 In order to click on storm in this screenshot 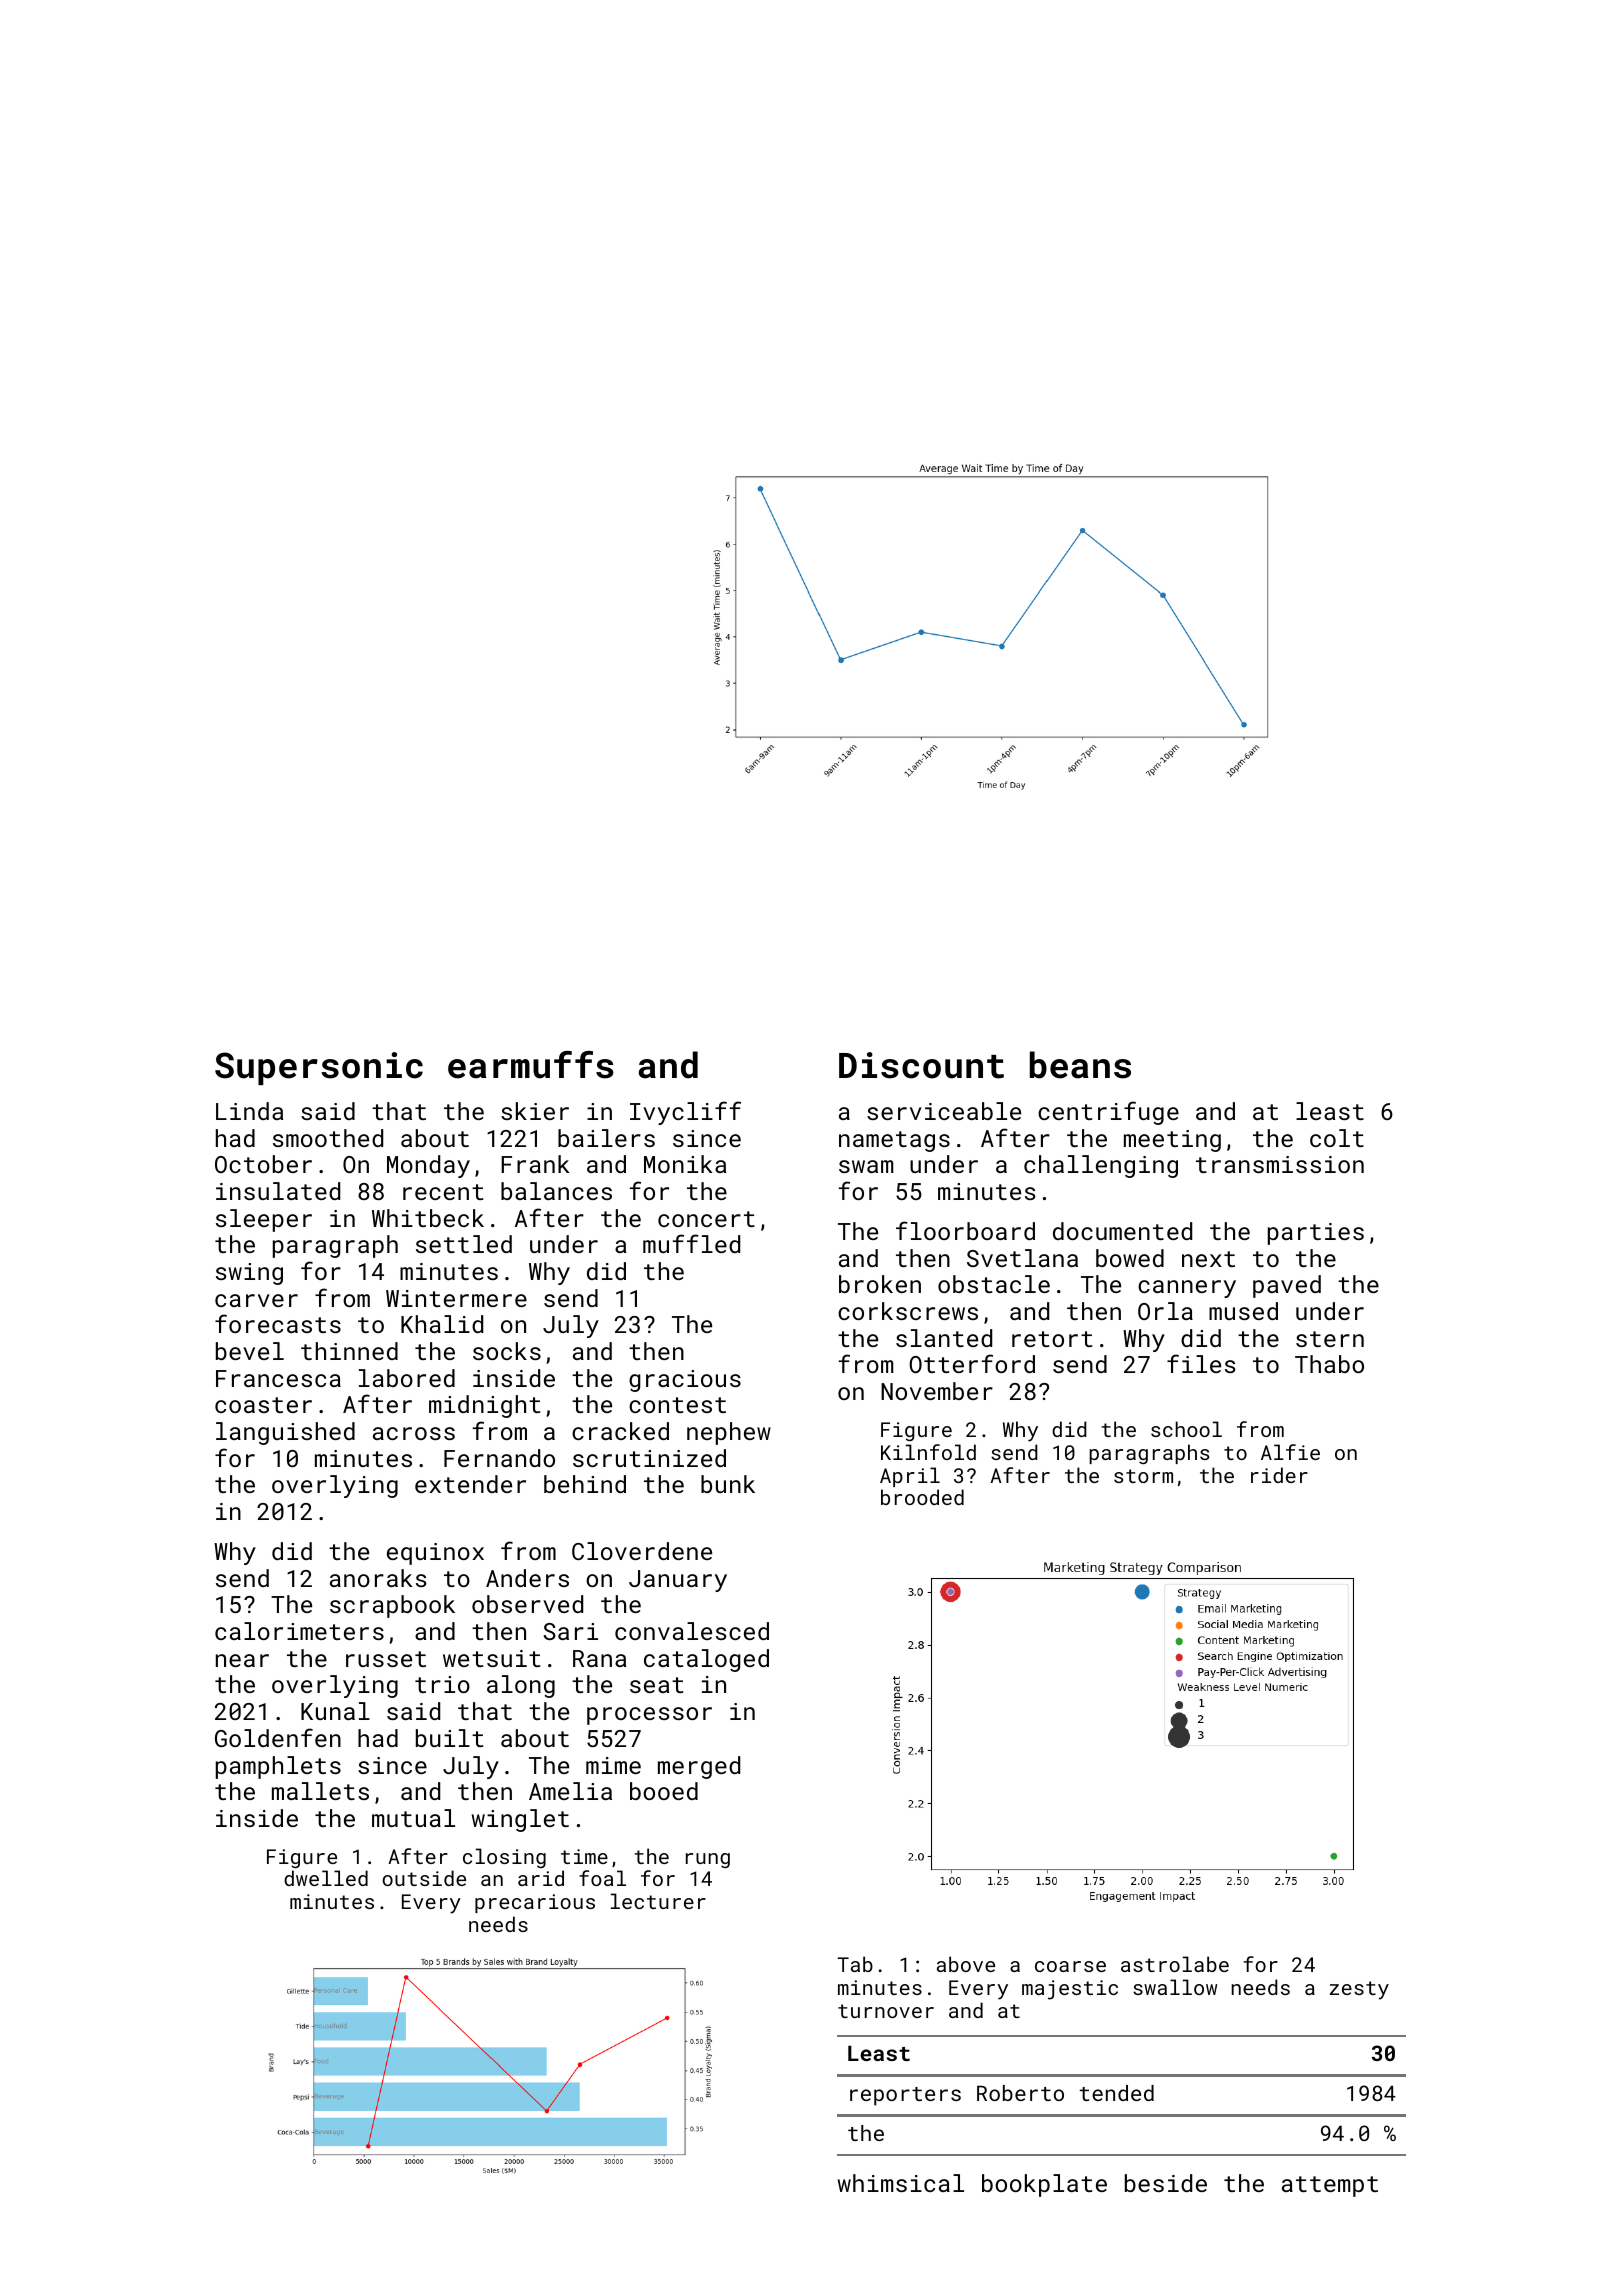, I will do `click(1143, 1476)`.
